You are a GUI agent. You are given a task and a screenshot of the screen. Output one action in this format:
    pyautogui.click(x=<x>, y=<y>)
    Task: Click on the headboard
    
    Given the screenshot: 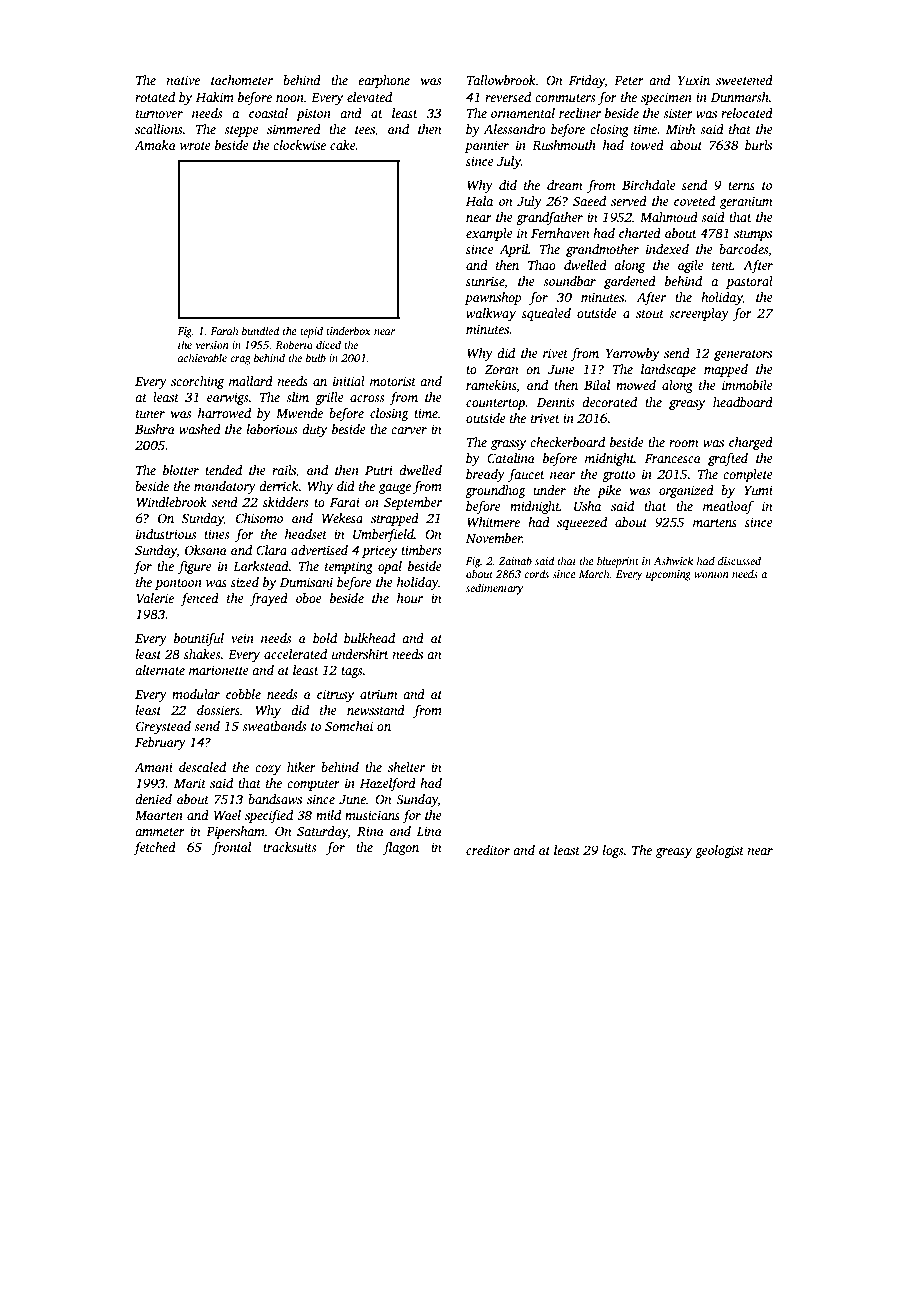 What is the action you would take?
    pyautogui.click(x=743, y=402)
